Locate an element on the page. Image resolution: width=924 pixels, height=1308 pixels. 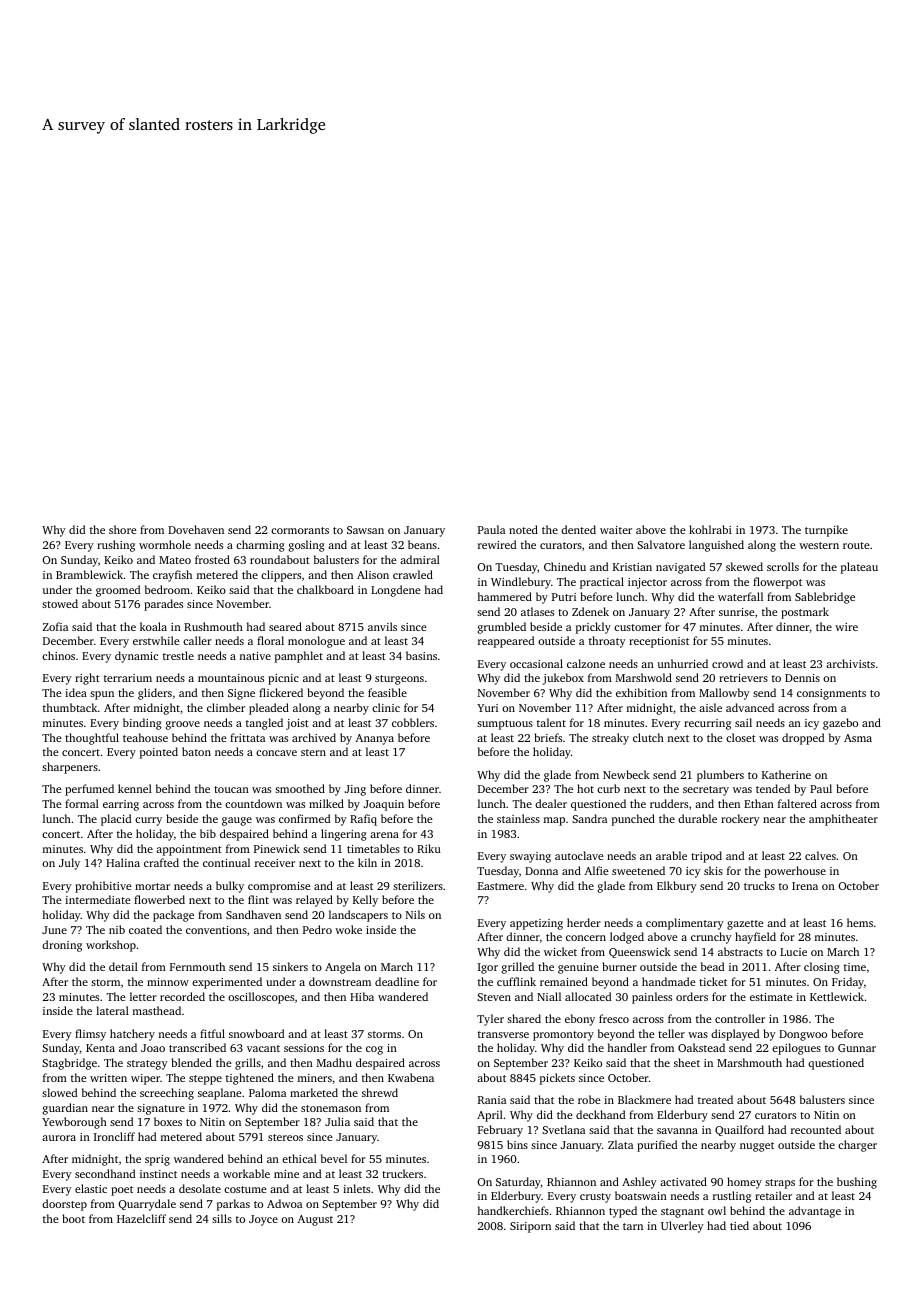
shore is located at coordinates (123, 529).
